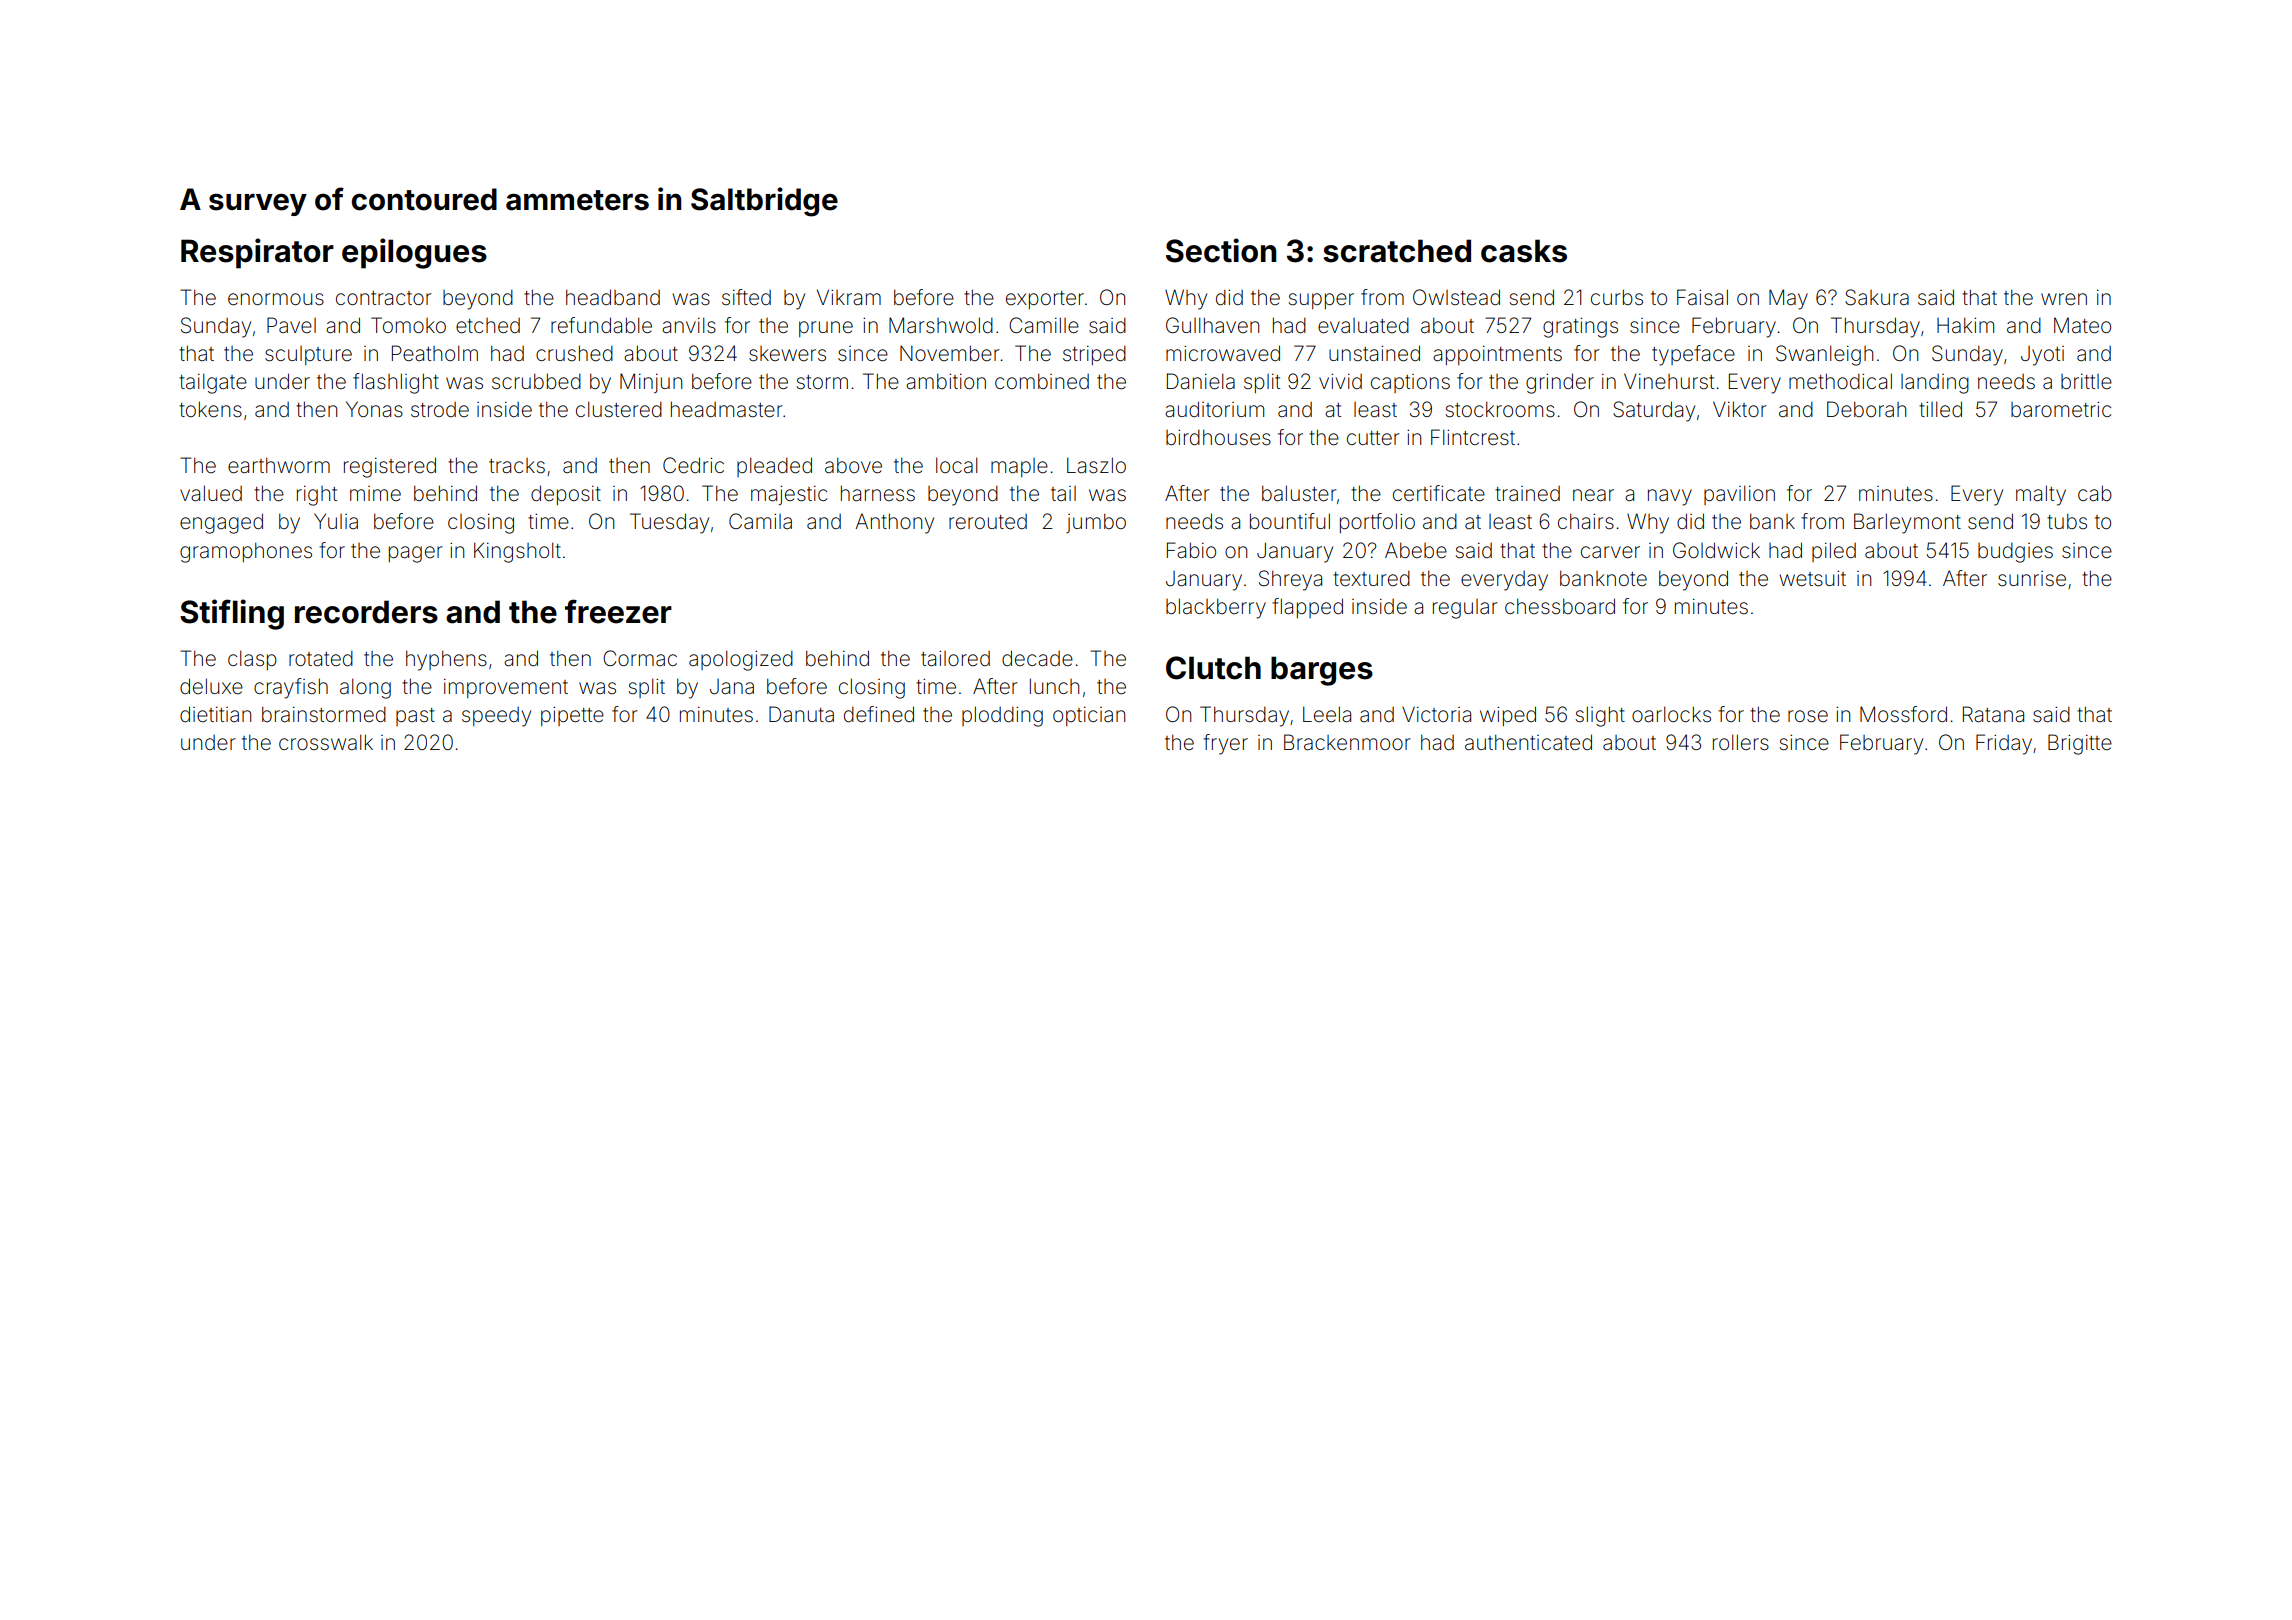 The height and width of the page is (1620, 2292). What do you see at coordinates (257, 253) in the page?
I see `Respirator` at bounding box center [257, 253].
